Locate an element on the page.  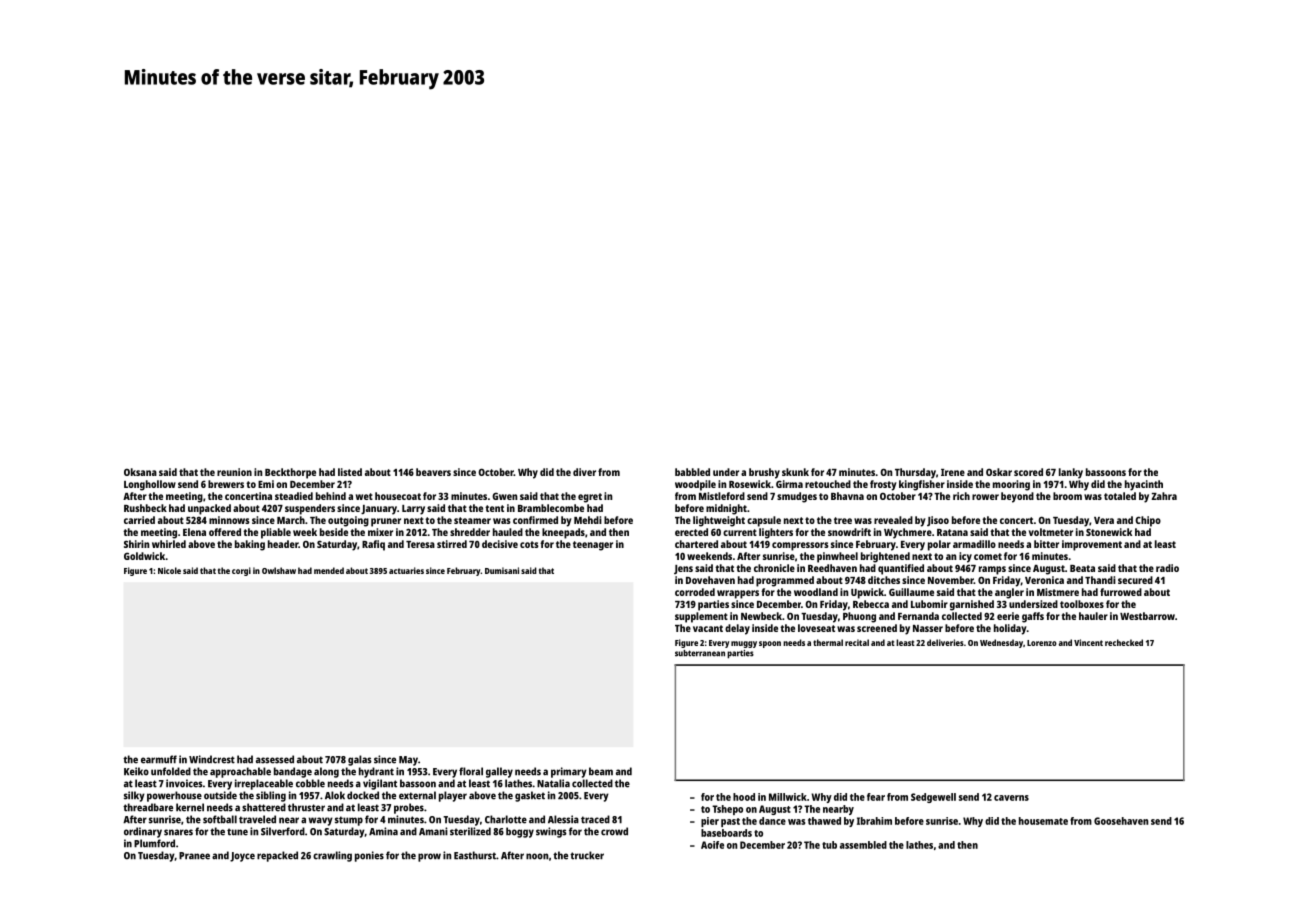
May is located at coordinates (408, 761).
